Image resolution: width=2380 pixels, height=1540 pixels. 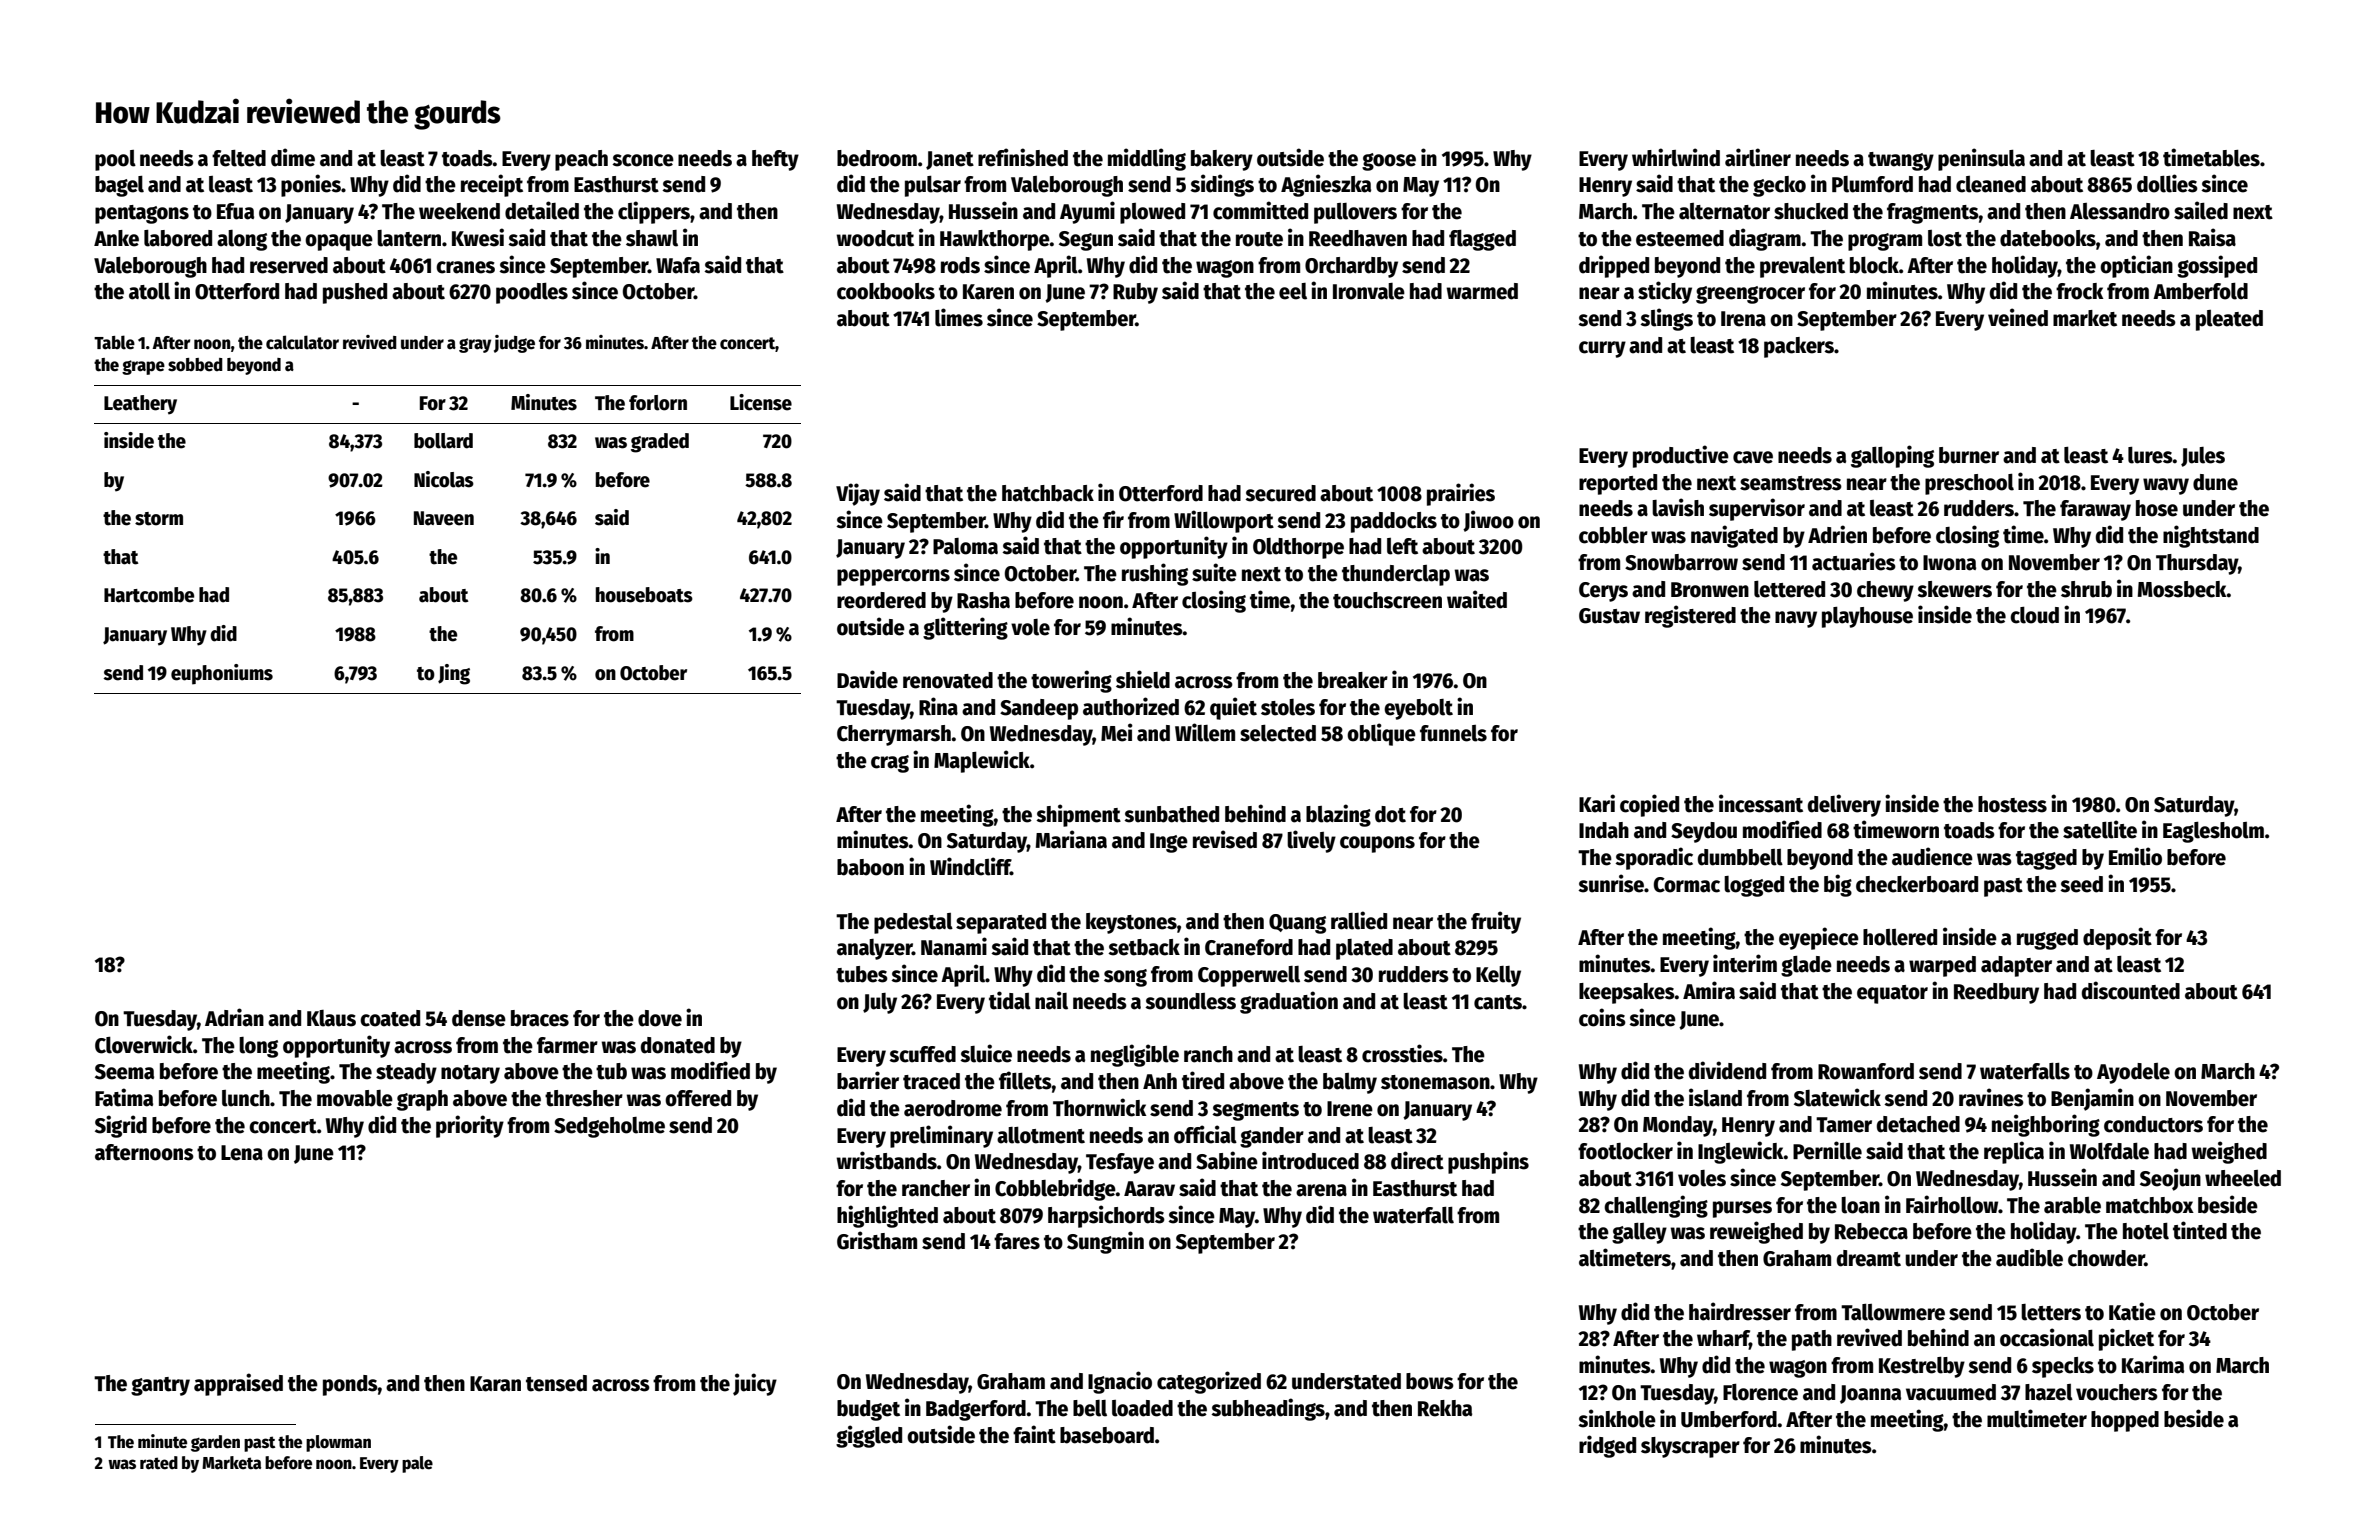 I want to click on hostess, so click(x=2012, y=804).
